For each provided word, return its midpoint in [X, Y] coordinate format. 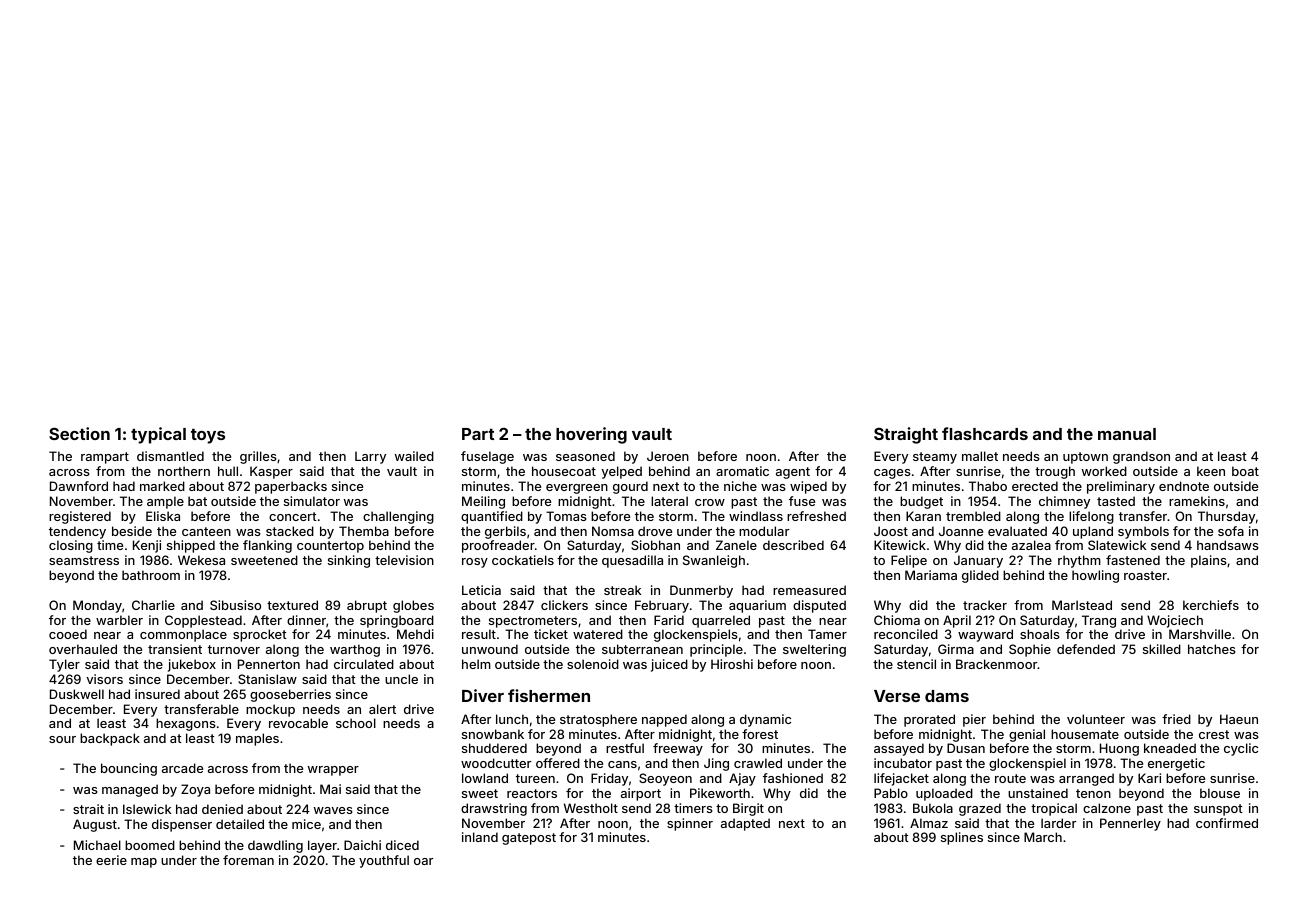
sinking [349, 561]
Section [79, 433]
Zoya [195, 790]
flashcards [985, 433]
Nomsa [613, 531]
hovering [591, 435]
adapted [745, 824]
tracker [985, 605]
